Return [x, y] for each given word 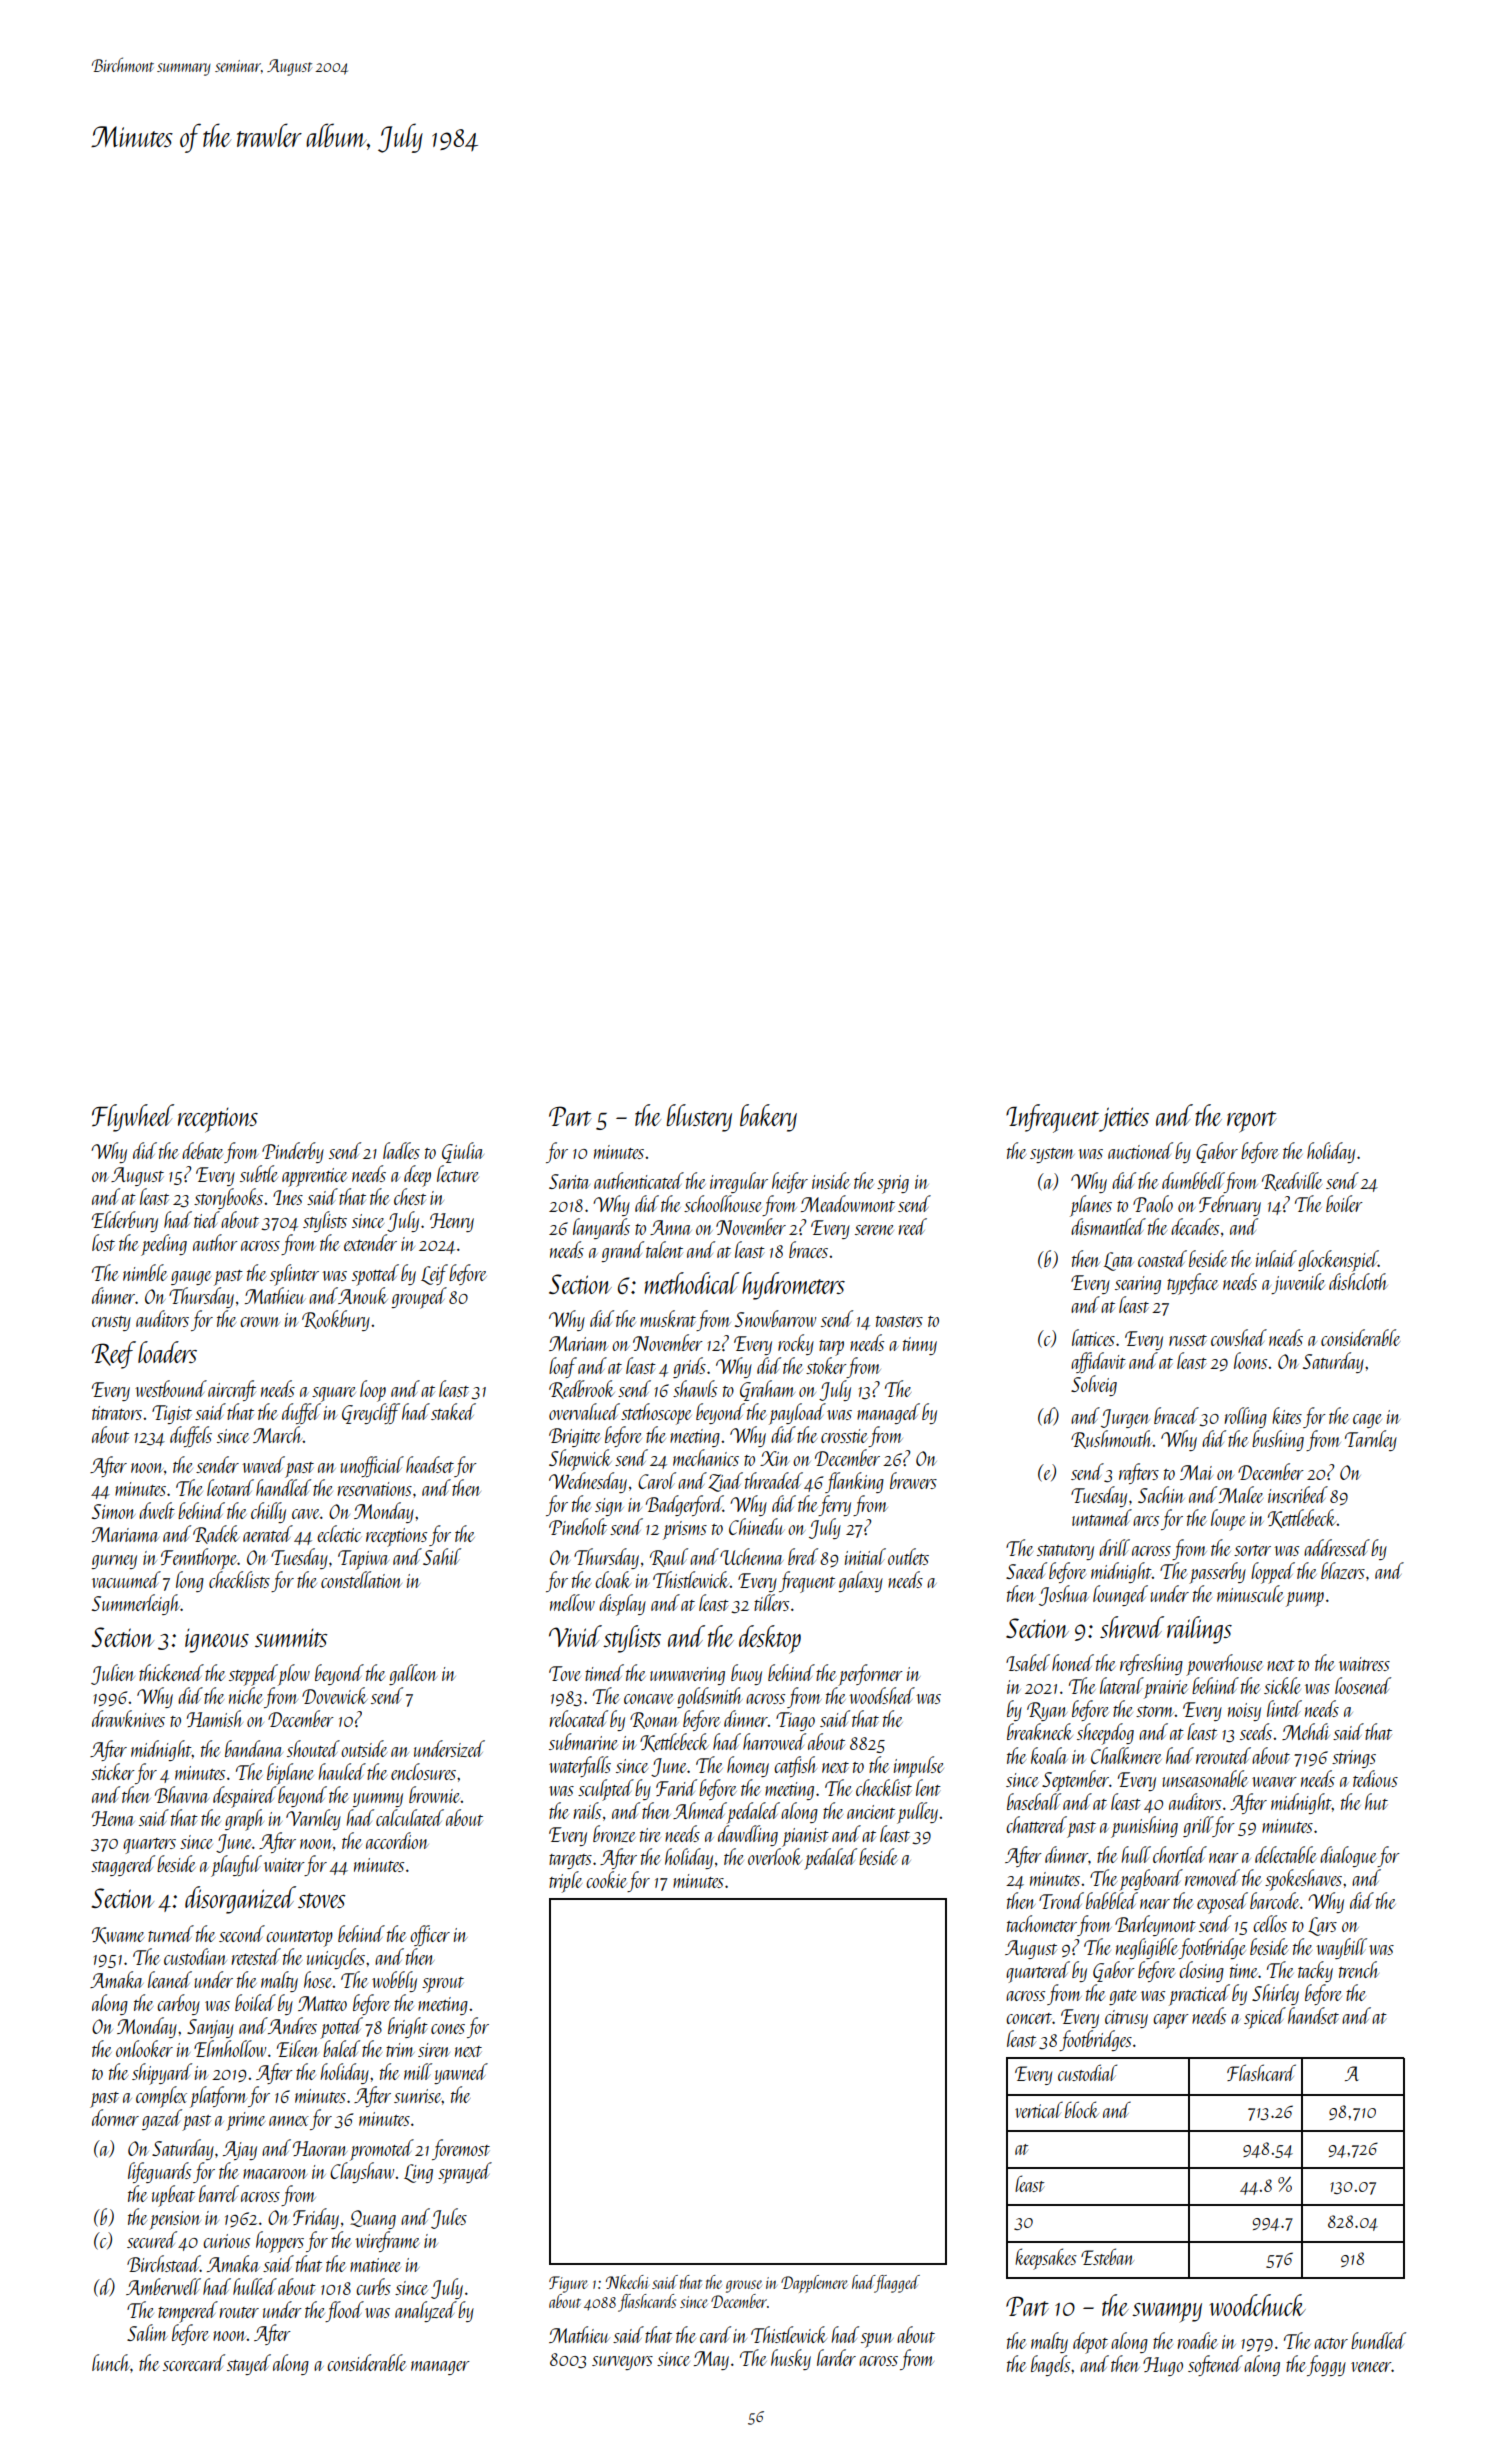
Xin [774, 1458]
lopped [1273, 1573]
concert [1029, 2018]
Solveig [1094, 1385]
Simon [113, 1511]
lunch [111, 2362]
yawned [461, 2073]
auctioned [1140, 1150]
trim [400, 2050]
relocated [579, 1718]
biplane [290, 1774]
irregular [739, 1182]
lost [103, 1242]
